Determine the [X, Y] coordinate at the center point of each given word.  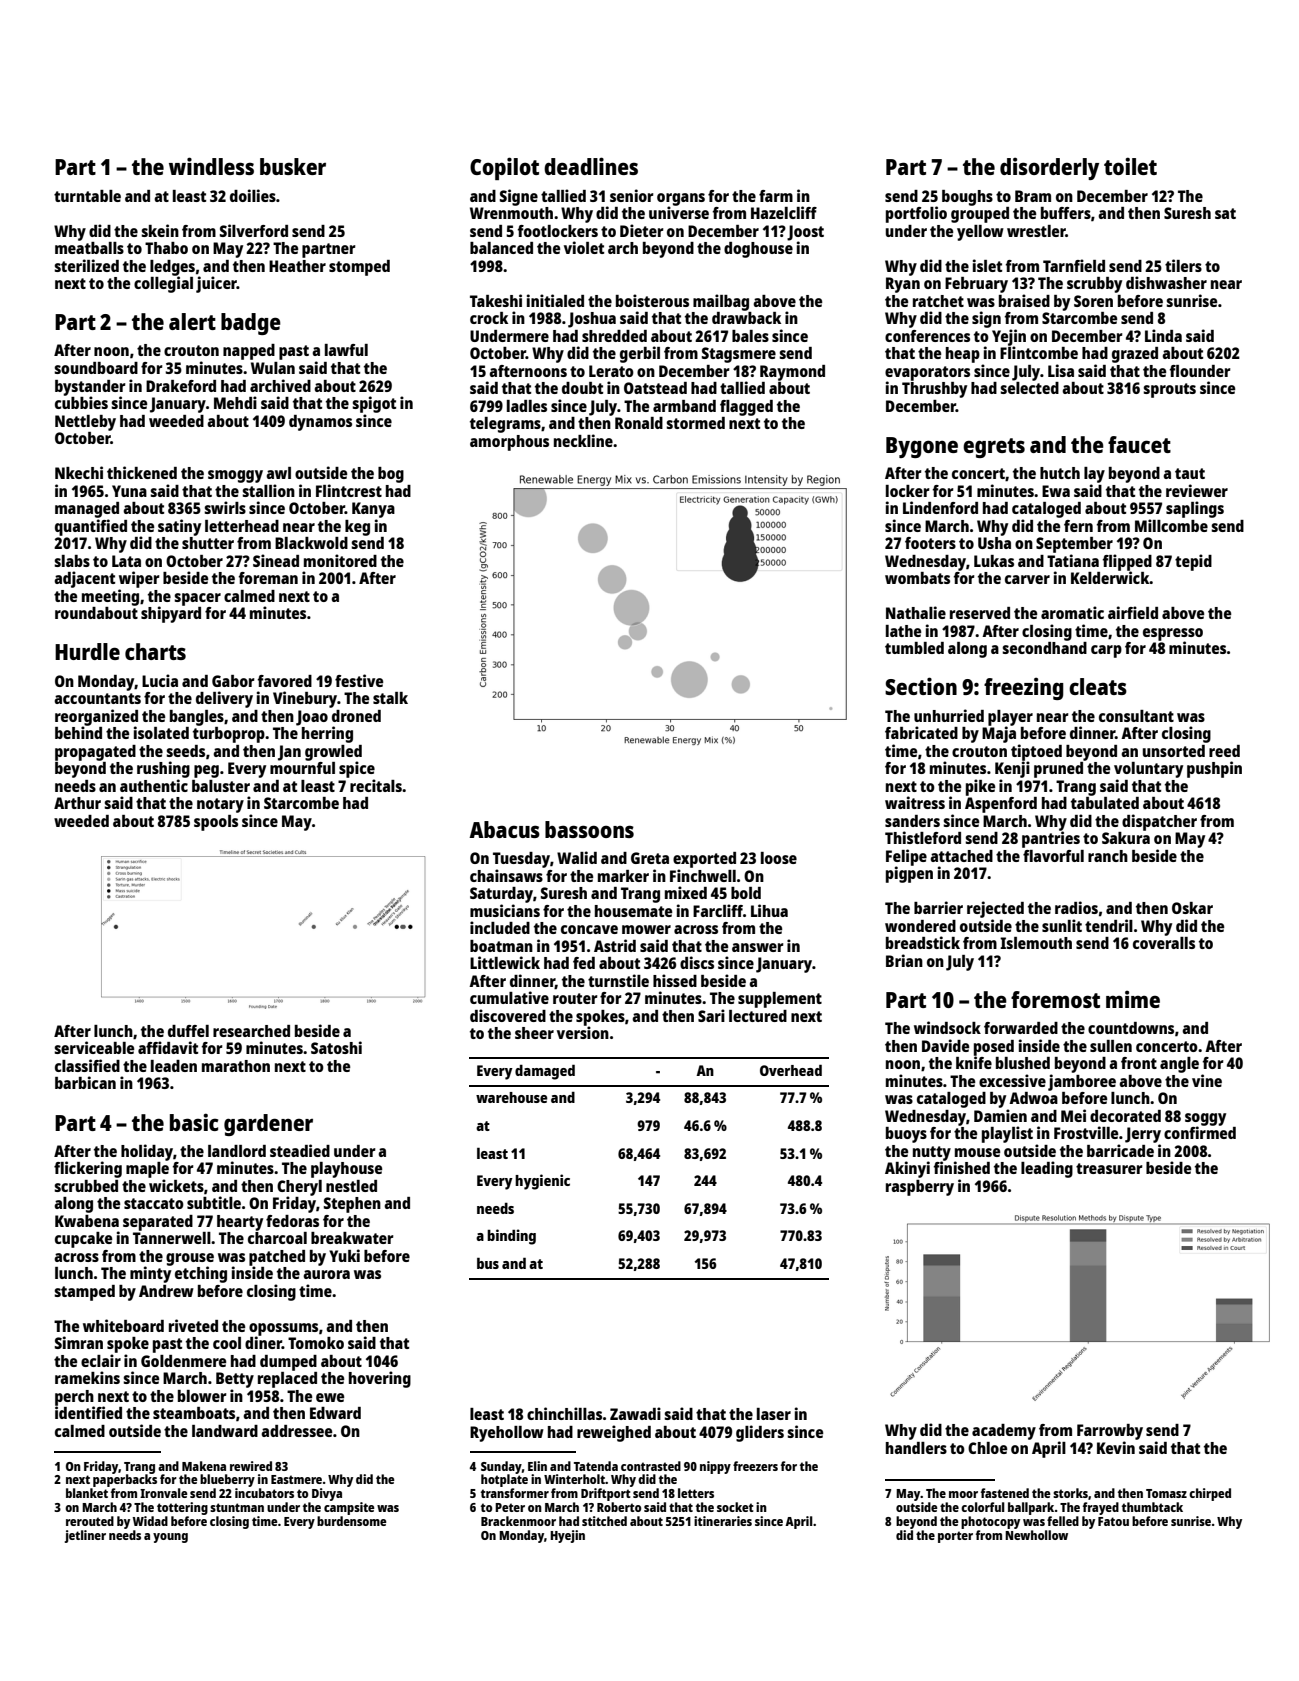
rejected [995, 909]
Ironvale [164, 1493]
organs [681, 199]
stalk [390, 698]
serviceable [94, 1047]
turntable [87, 196]
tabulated [1105, 803]
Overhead [791, 1070]
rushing [163, 769]
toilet [1130, 166]
